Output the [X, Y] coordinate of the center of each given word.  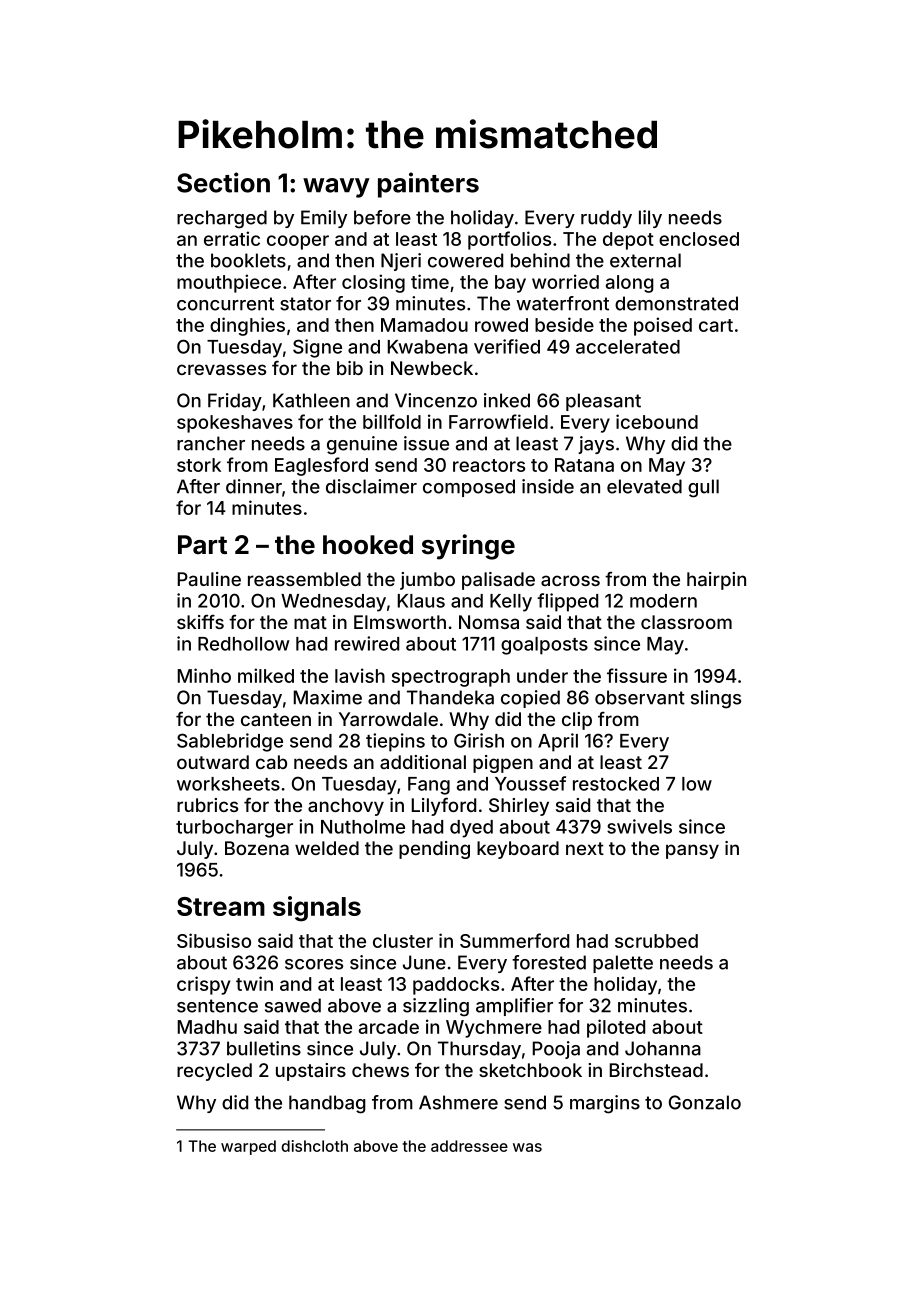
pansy [692, 851]
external [645, 260]
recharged [222, 219]
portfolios [509, 240]
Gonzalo [705, 1102]
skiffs [200, 622]
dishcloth [314, 1146]
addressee [469, 1146]
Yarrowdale [388, 719]
